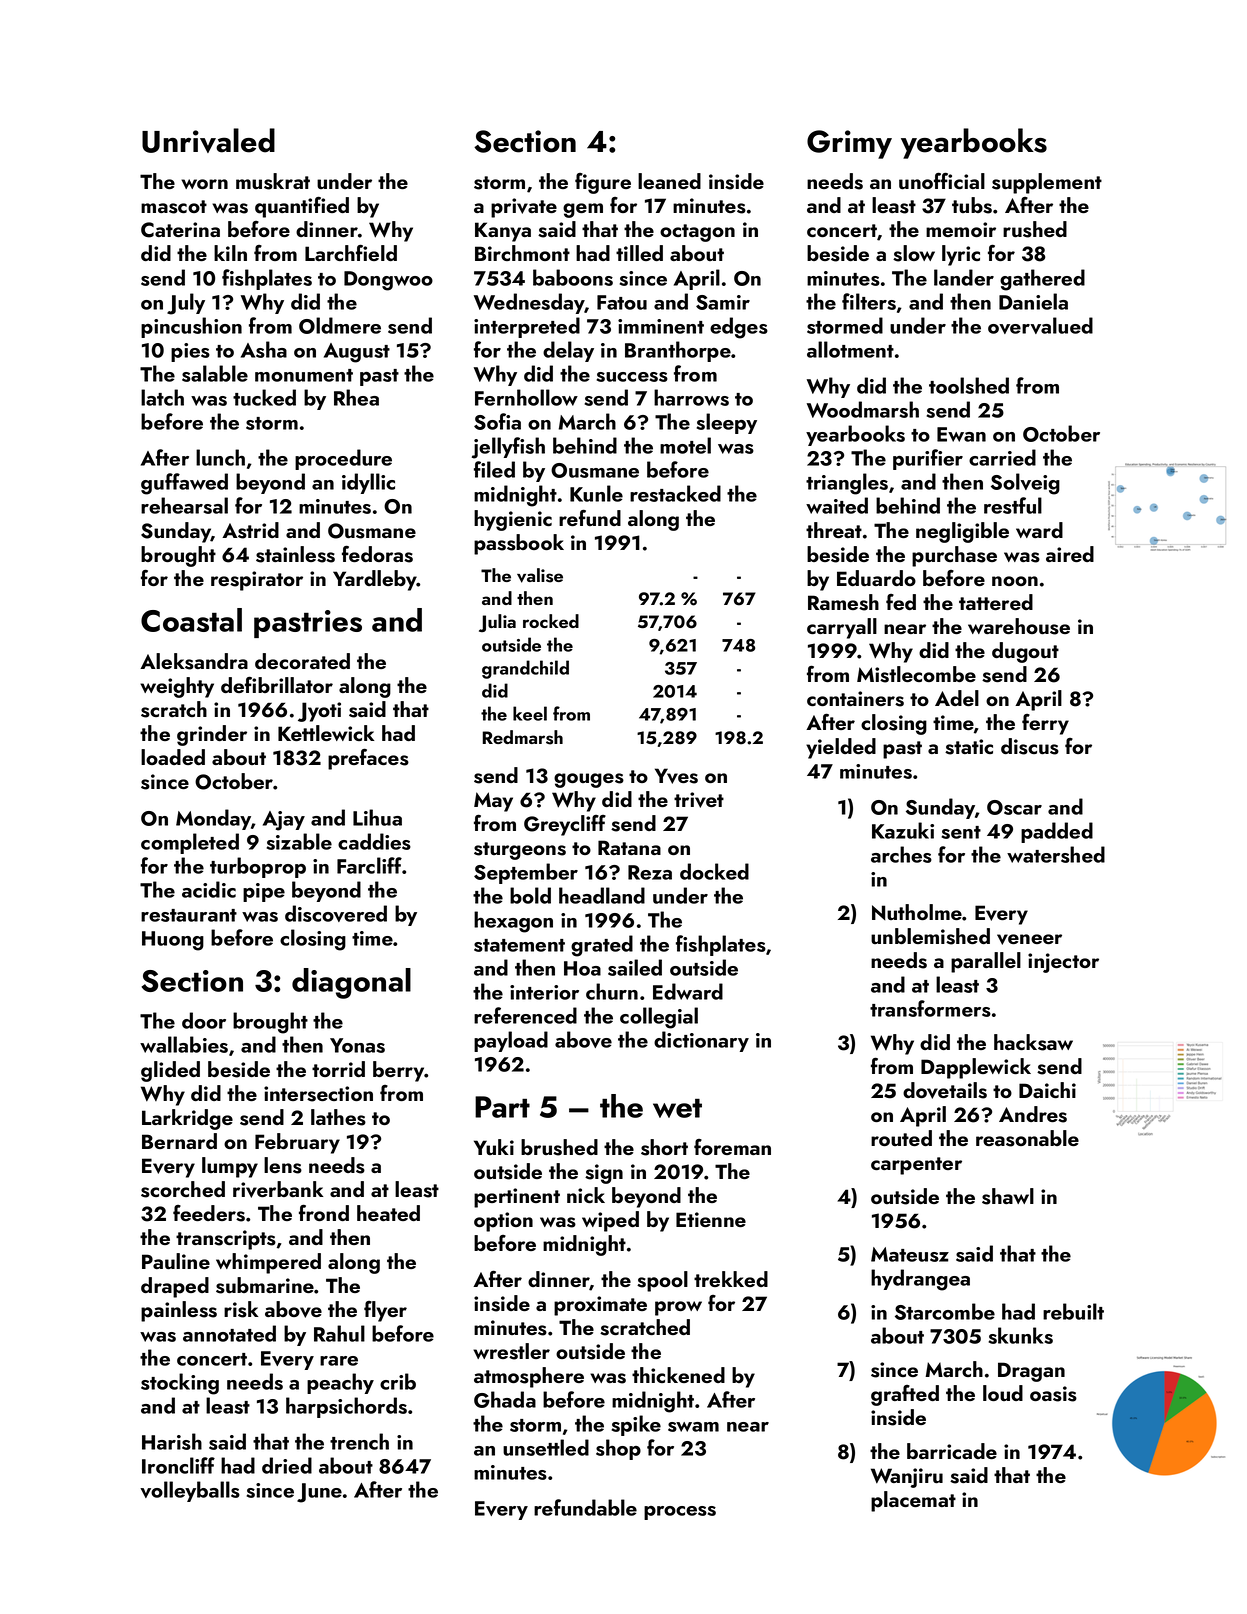 This screenshot has height=1614, width=1247. Describe the element at coordinates (603, 183) in the screenshot. I see `figure` at that location.
